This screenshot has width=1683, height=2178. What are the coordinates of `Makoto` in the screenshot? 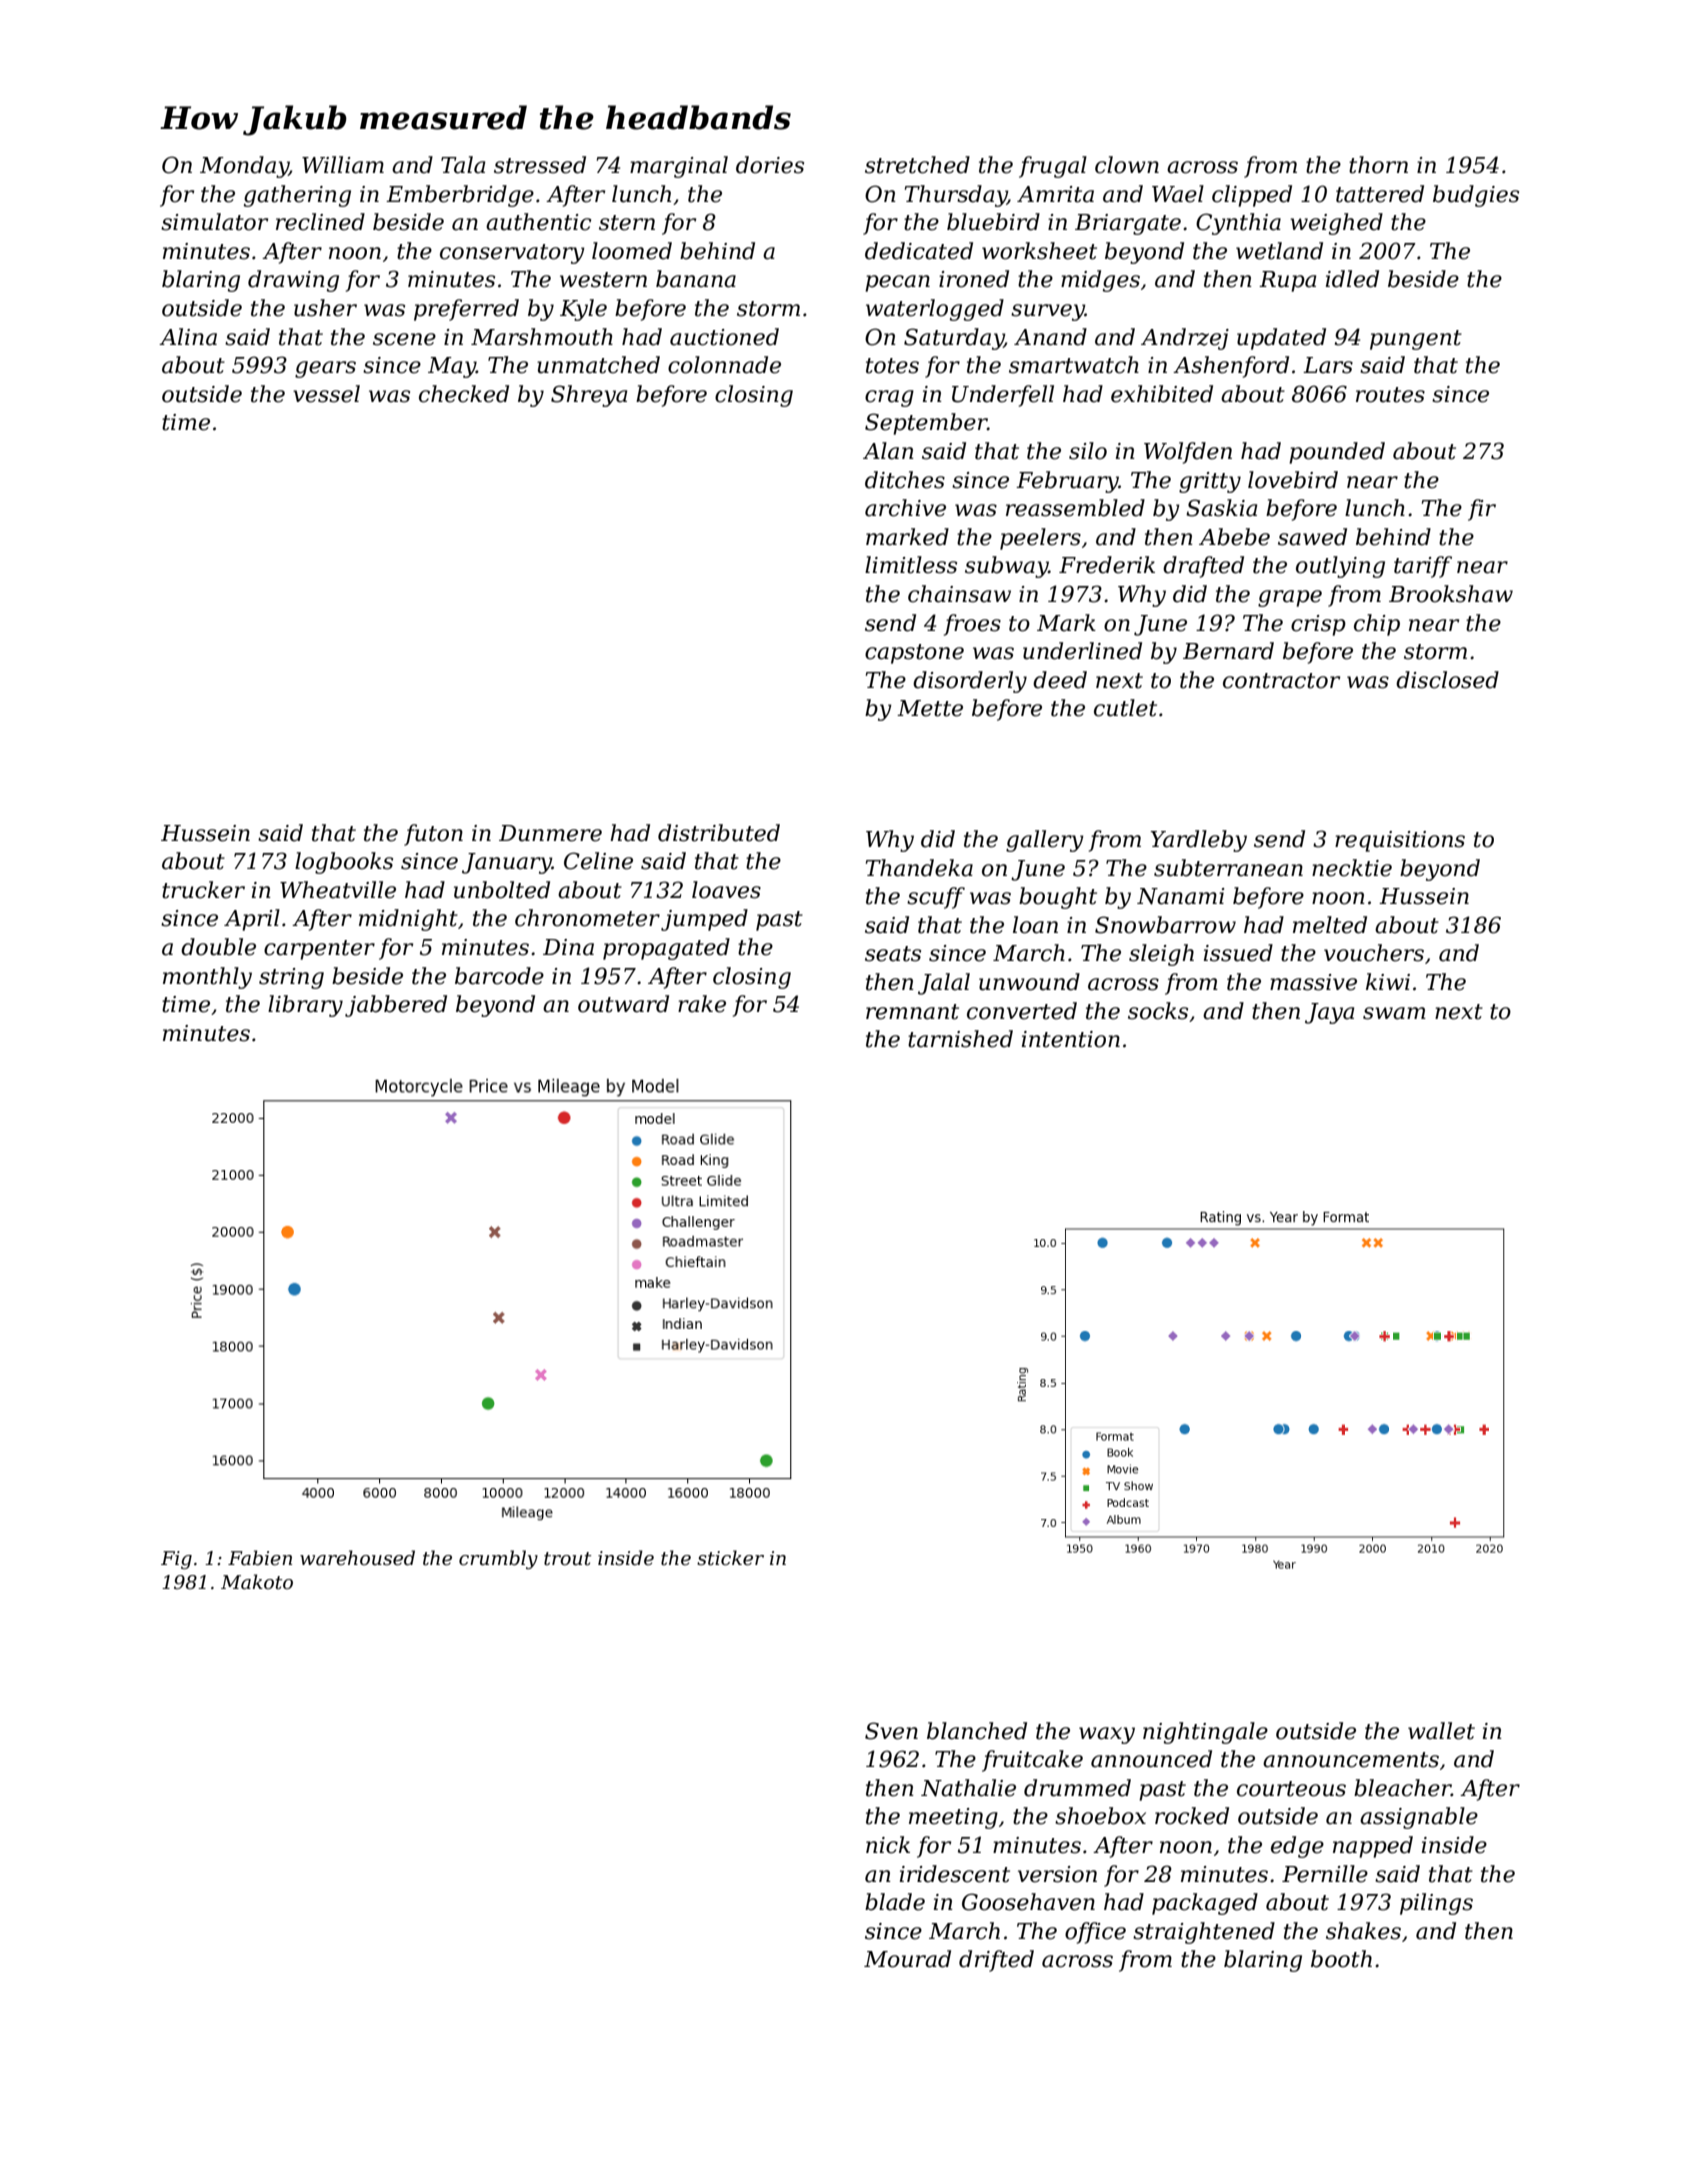 It's located at (257, 1582).
